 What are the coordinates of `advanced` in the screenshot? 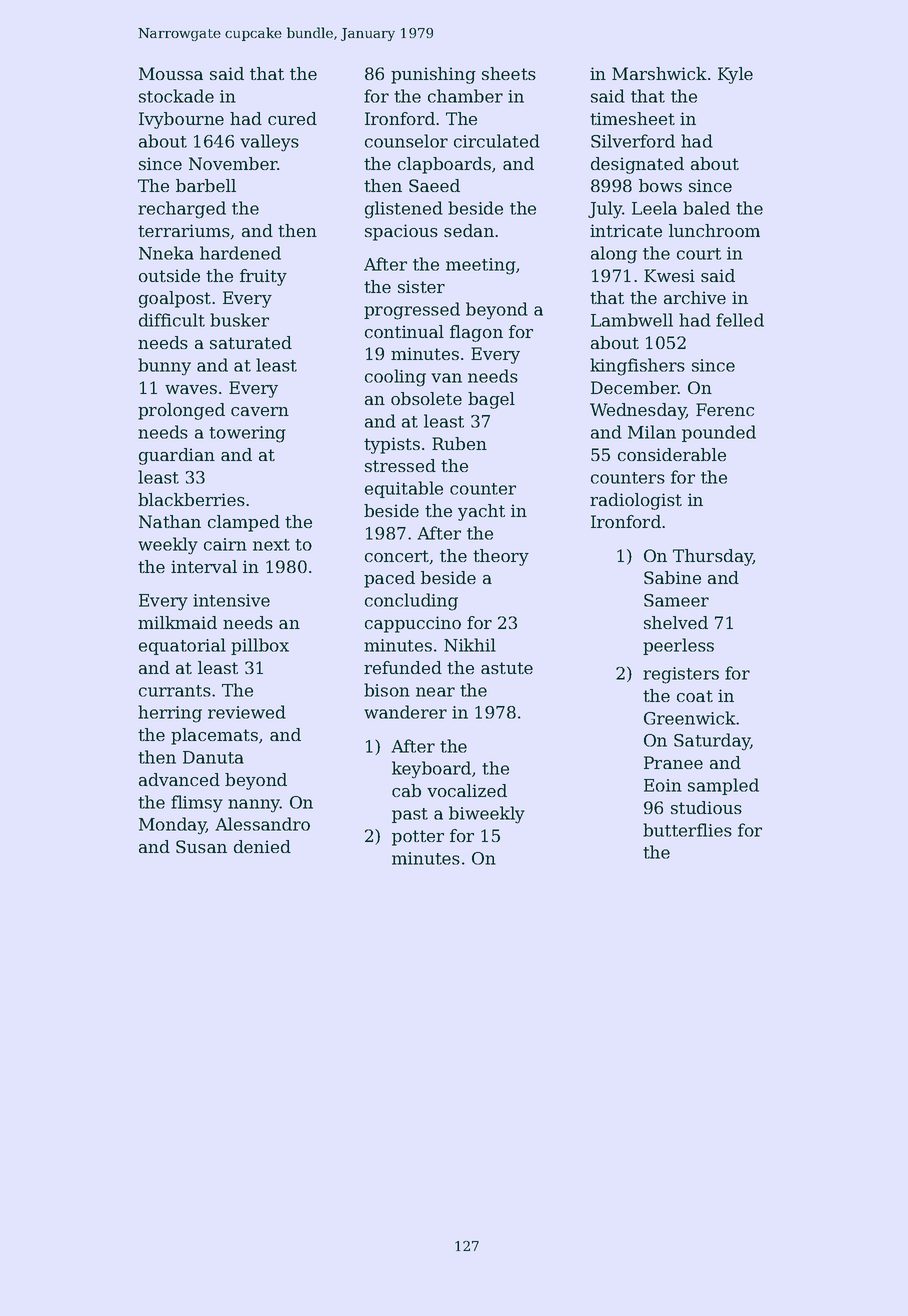 It's located at (179, 779).
